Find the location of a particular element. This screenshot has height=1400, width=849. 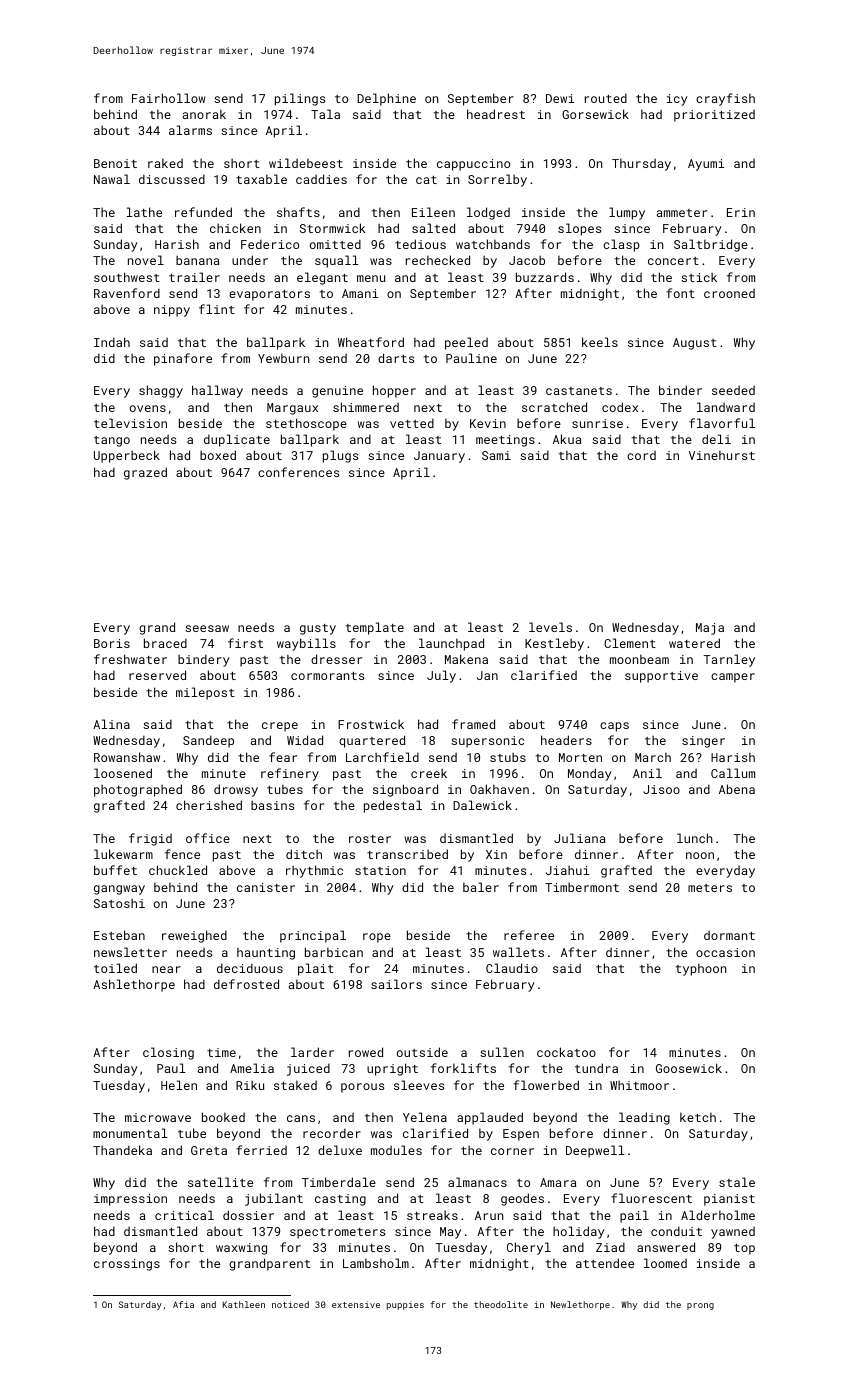

Afia is located at coordinates (183, 1304).
